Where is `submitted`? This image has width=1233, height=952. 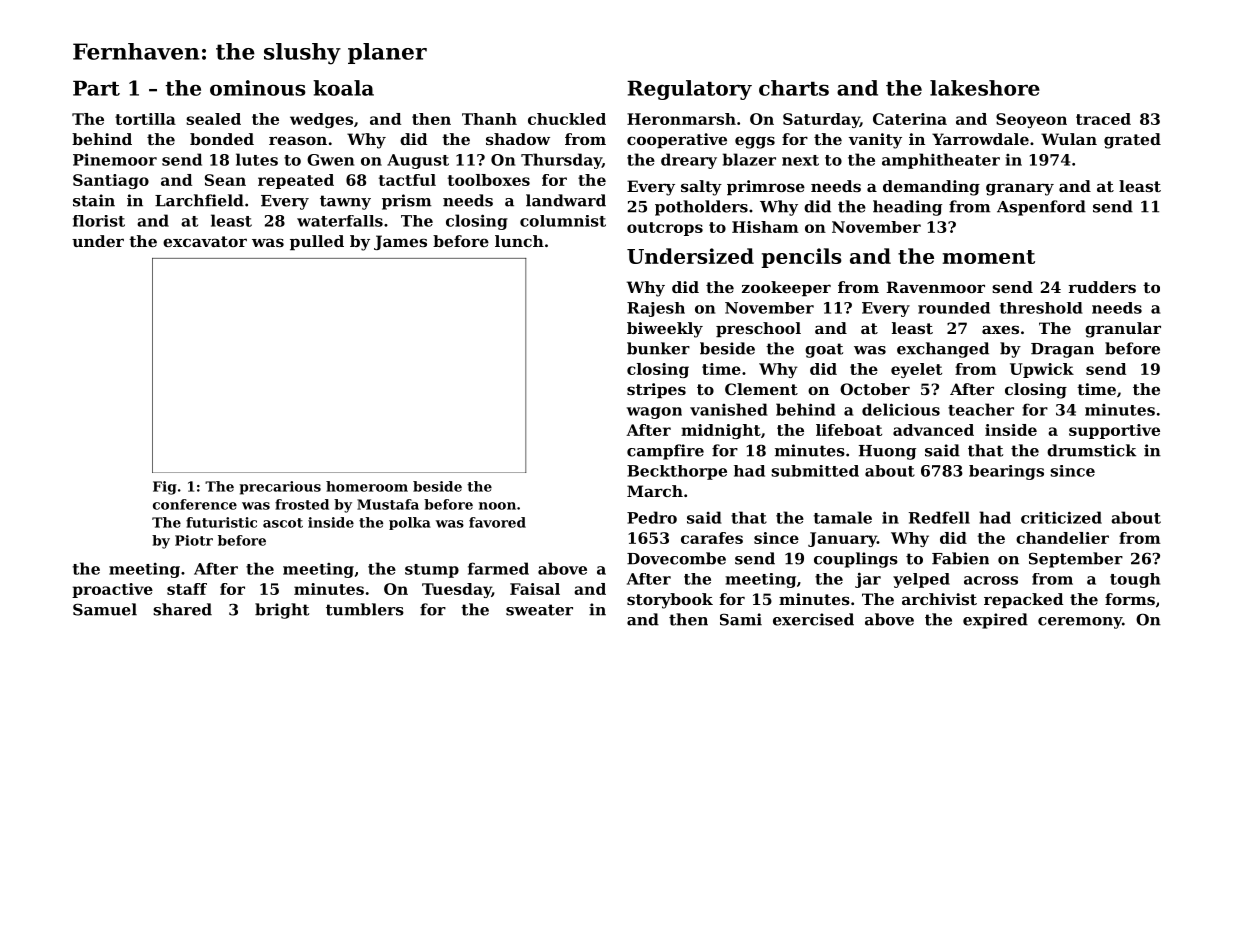 submitted is located at coordinates (815, 471).
